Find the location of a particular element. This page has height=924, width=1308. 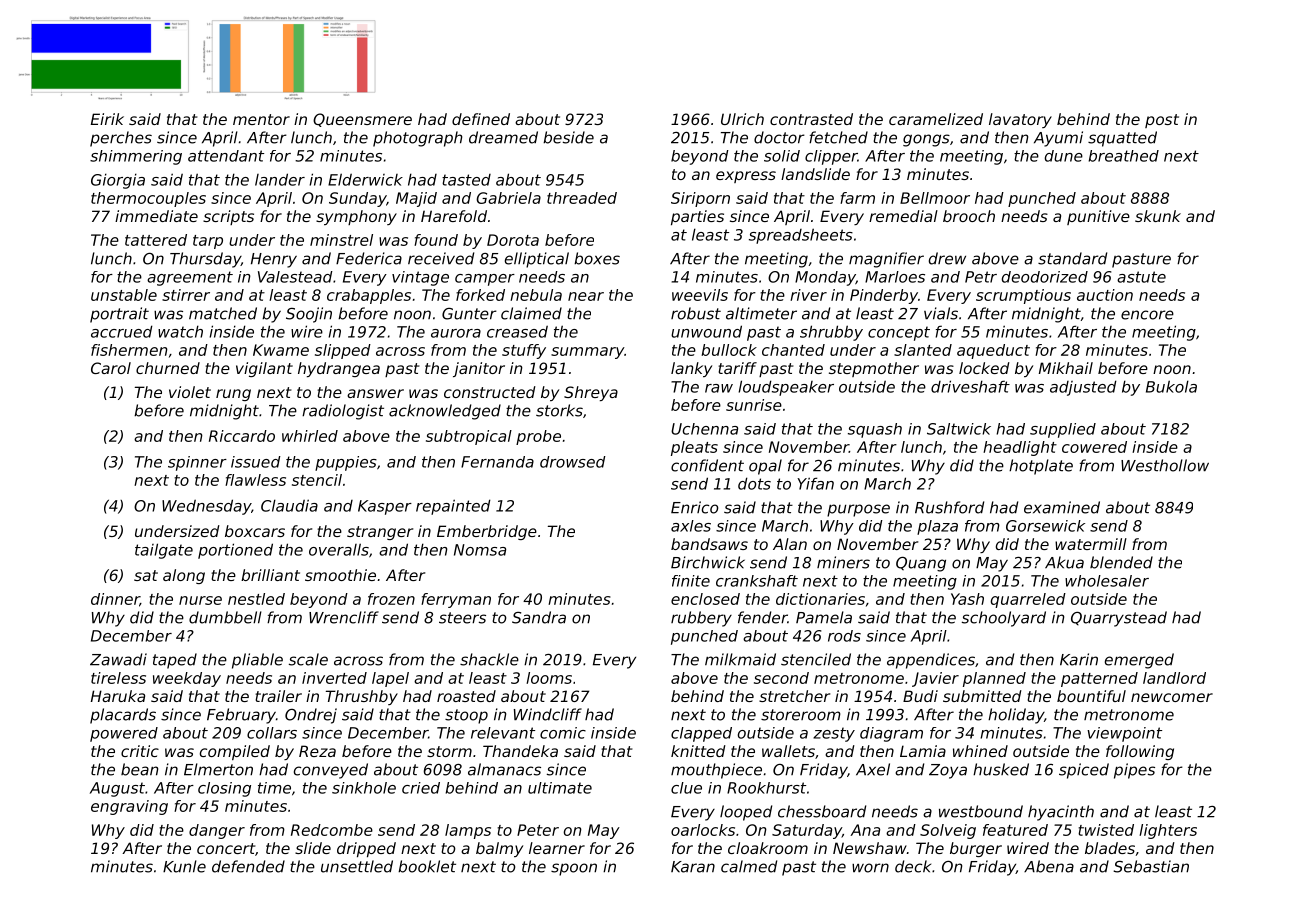

Sandra is located at coordinates (539, 617).
